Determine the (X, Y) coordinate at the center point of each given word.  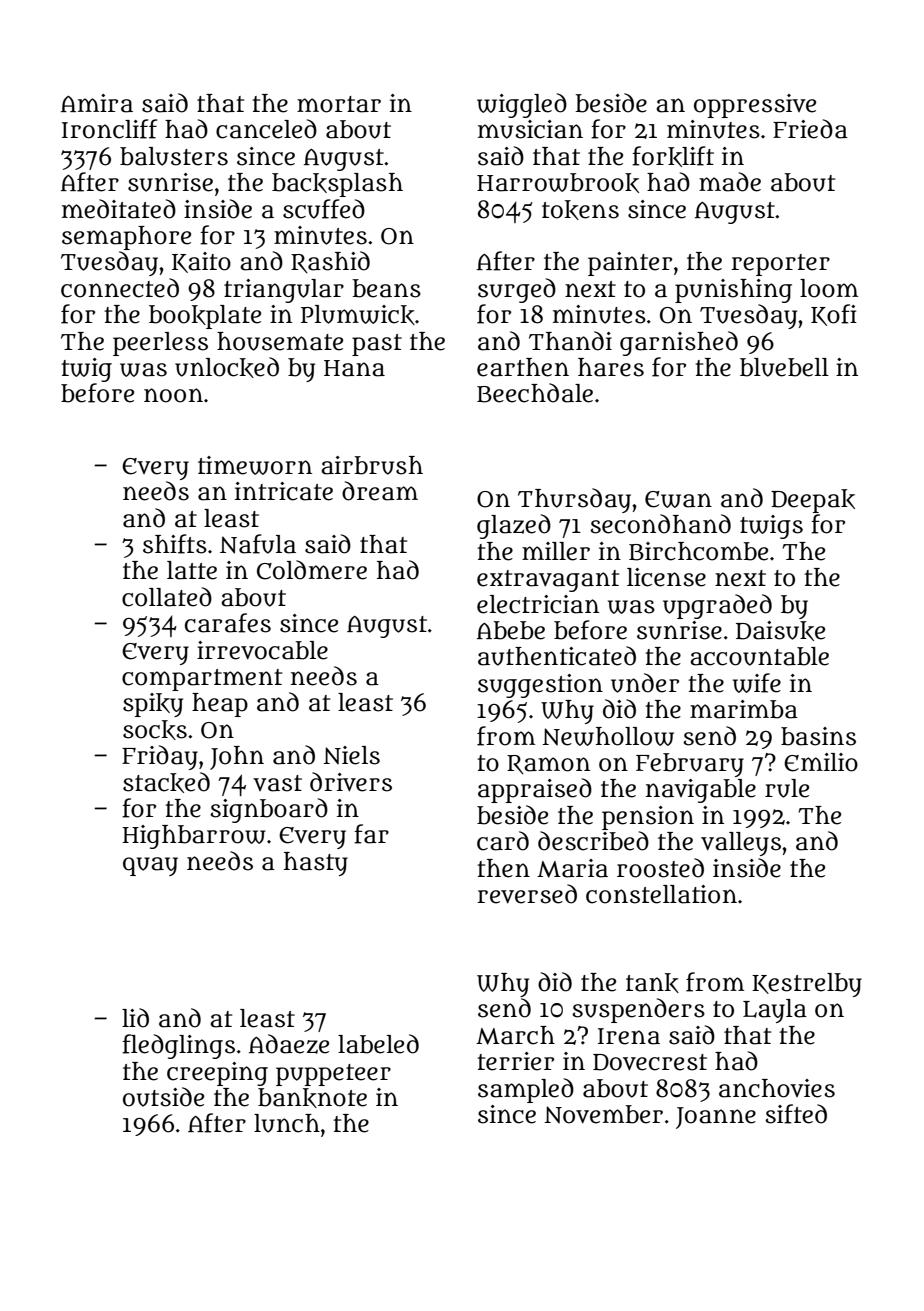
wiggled (522, 105)
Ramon (548, 764)
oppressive (755, 106)
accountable (759, 656)
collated (167, 597)
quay (150, 866)
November (603, 1114)
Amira (97, 103)
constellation (661, 894)
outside (163, 1097)
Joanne (716, 1118)
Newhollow (608, 736)
